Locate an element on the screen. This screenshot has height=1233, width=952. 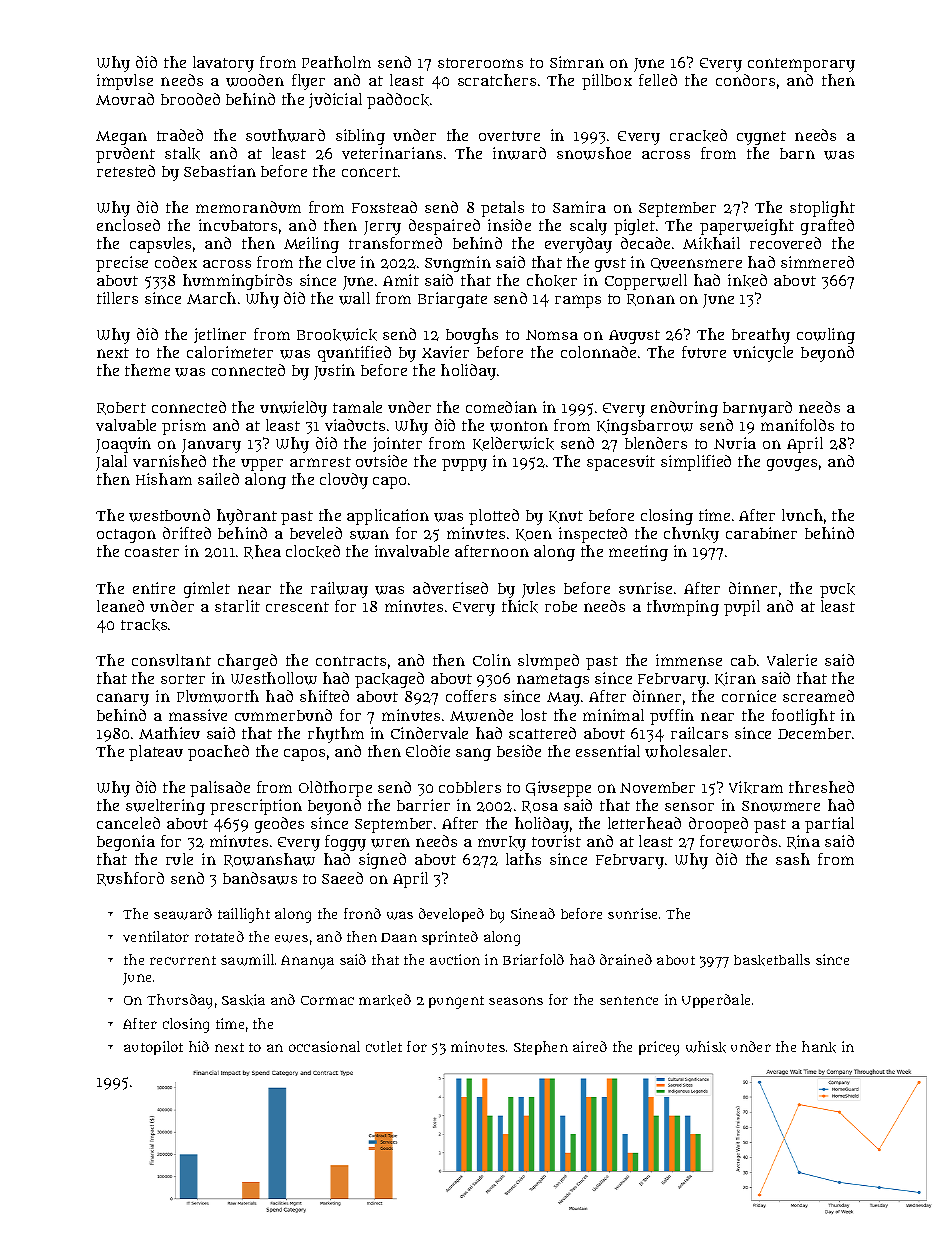
prescription is located at coordinates (256, 807).
